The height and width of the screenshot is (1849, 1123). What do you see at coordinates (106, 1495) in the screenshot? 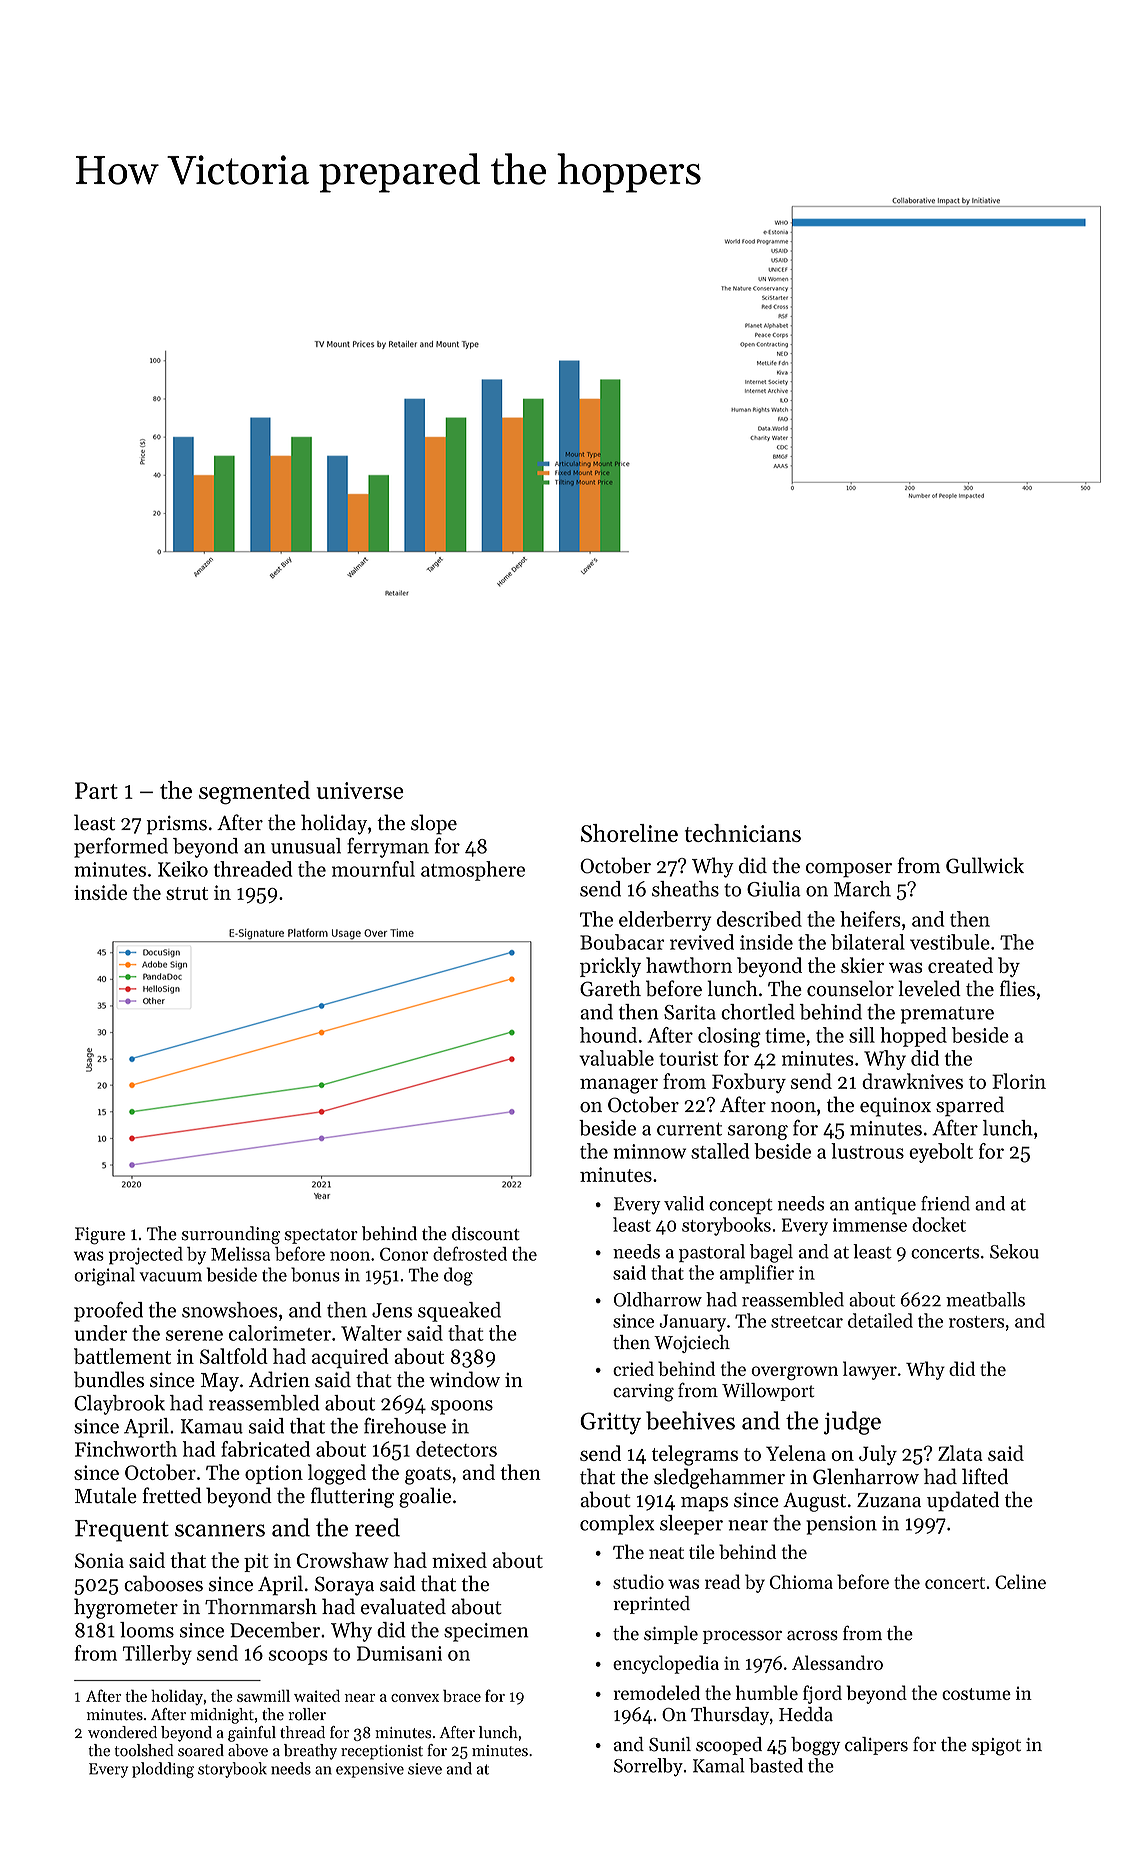
I see `Mutale` at bounding box center [106, 1495].
